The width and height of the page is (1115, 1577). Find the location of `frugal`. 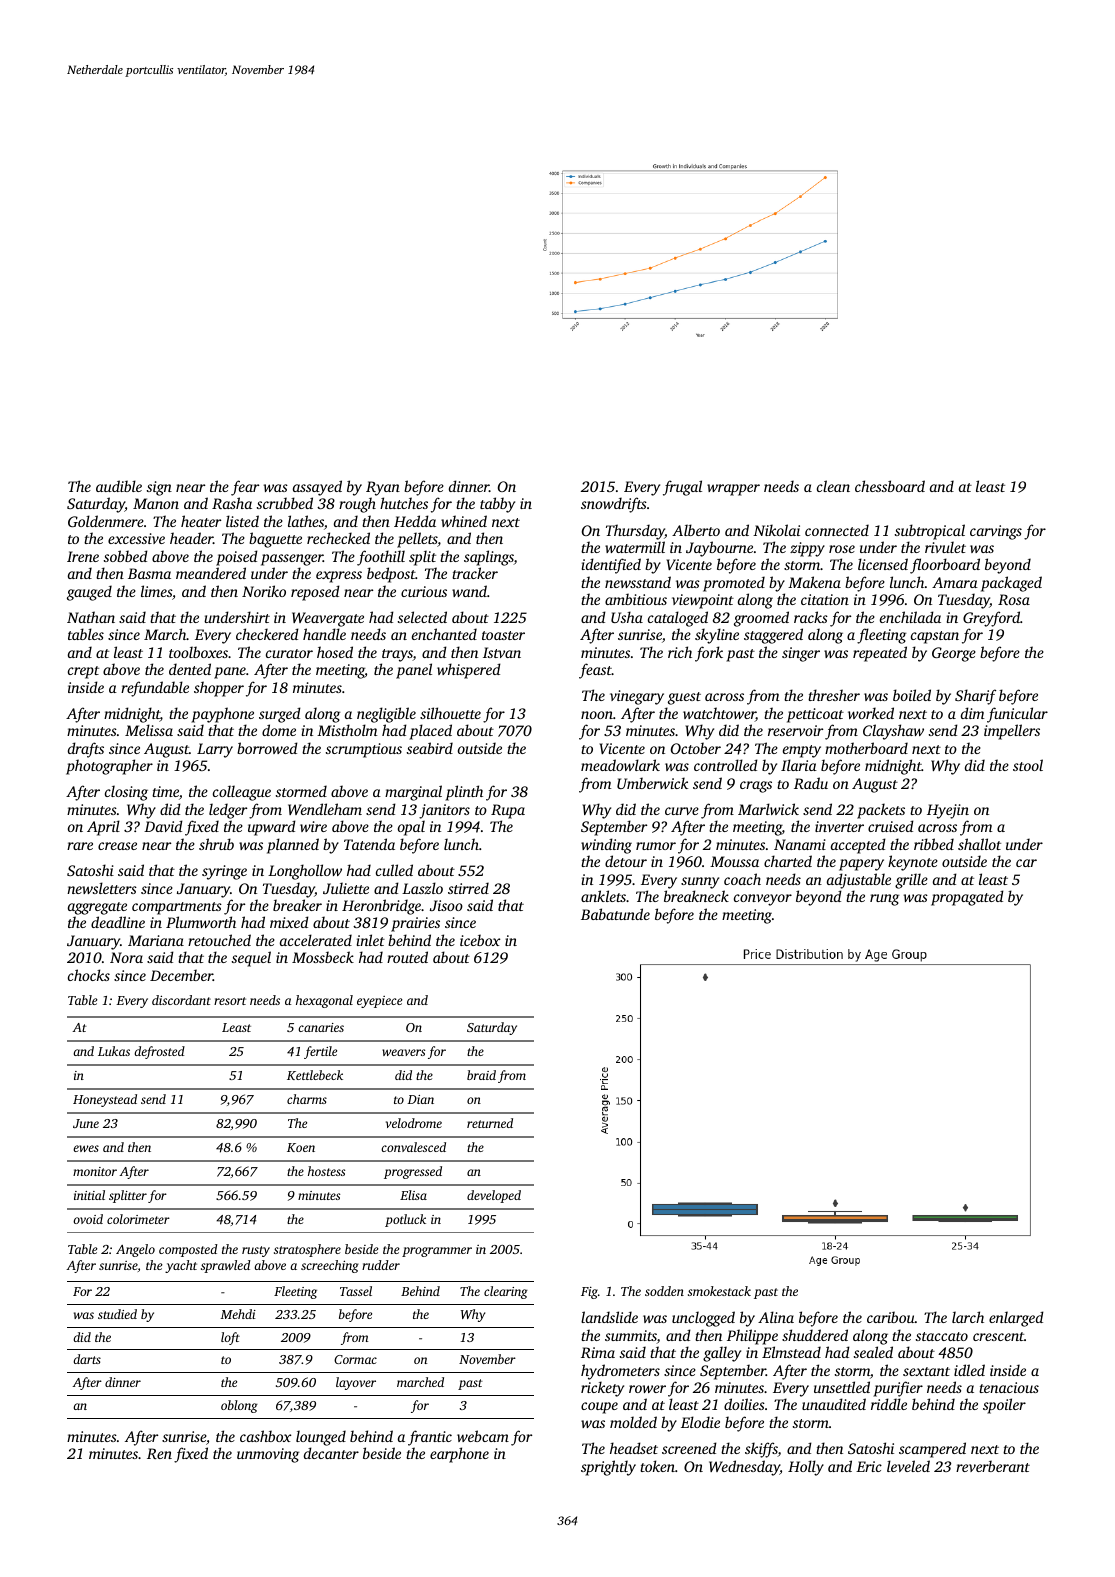

frugal is located at coordinates (682, 488).
